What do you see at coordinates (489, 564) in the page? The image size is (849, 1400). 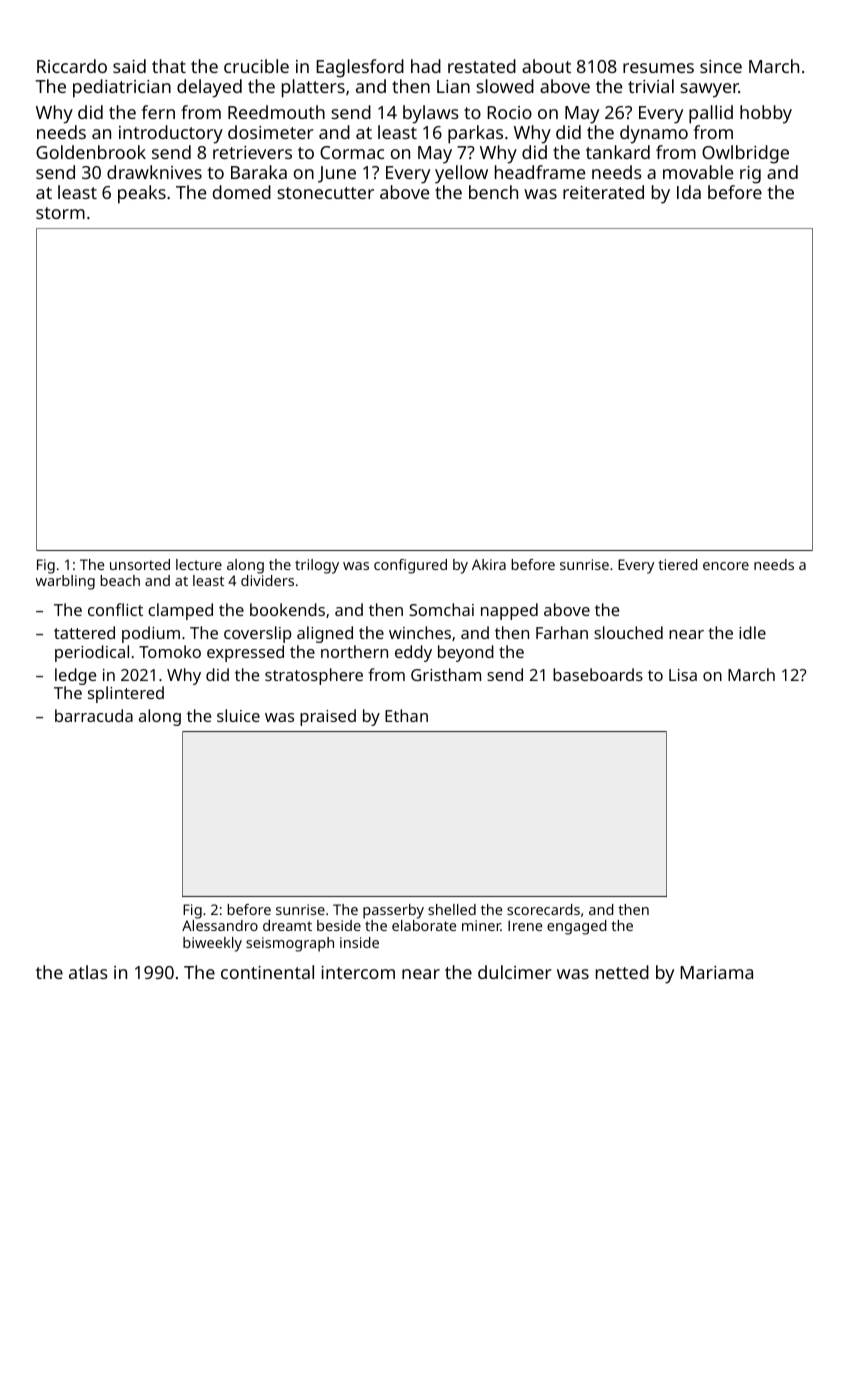 I see `Akira` at bounding box center [489, 564].
